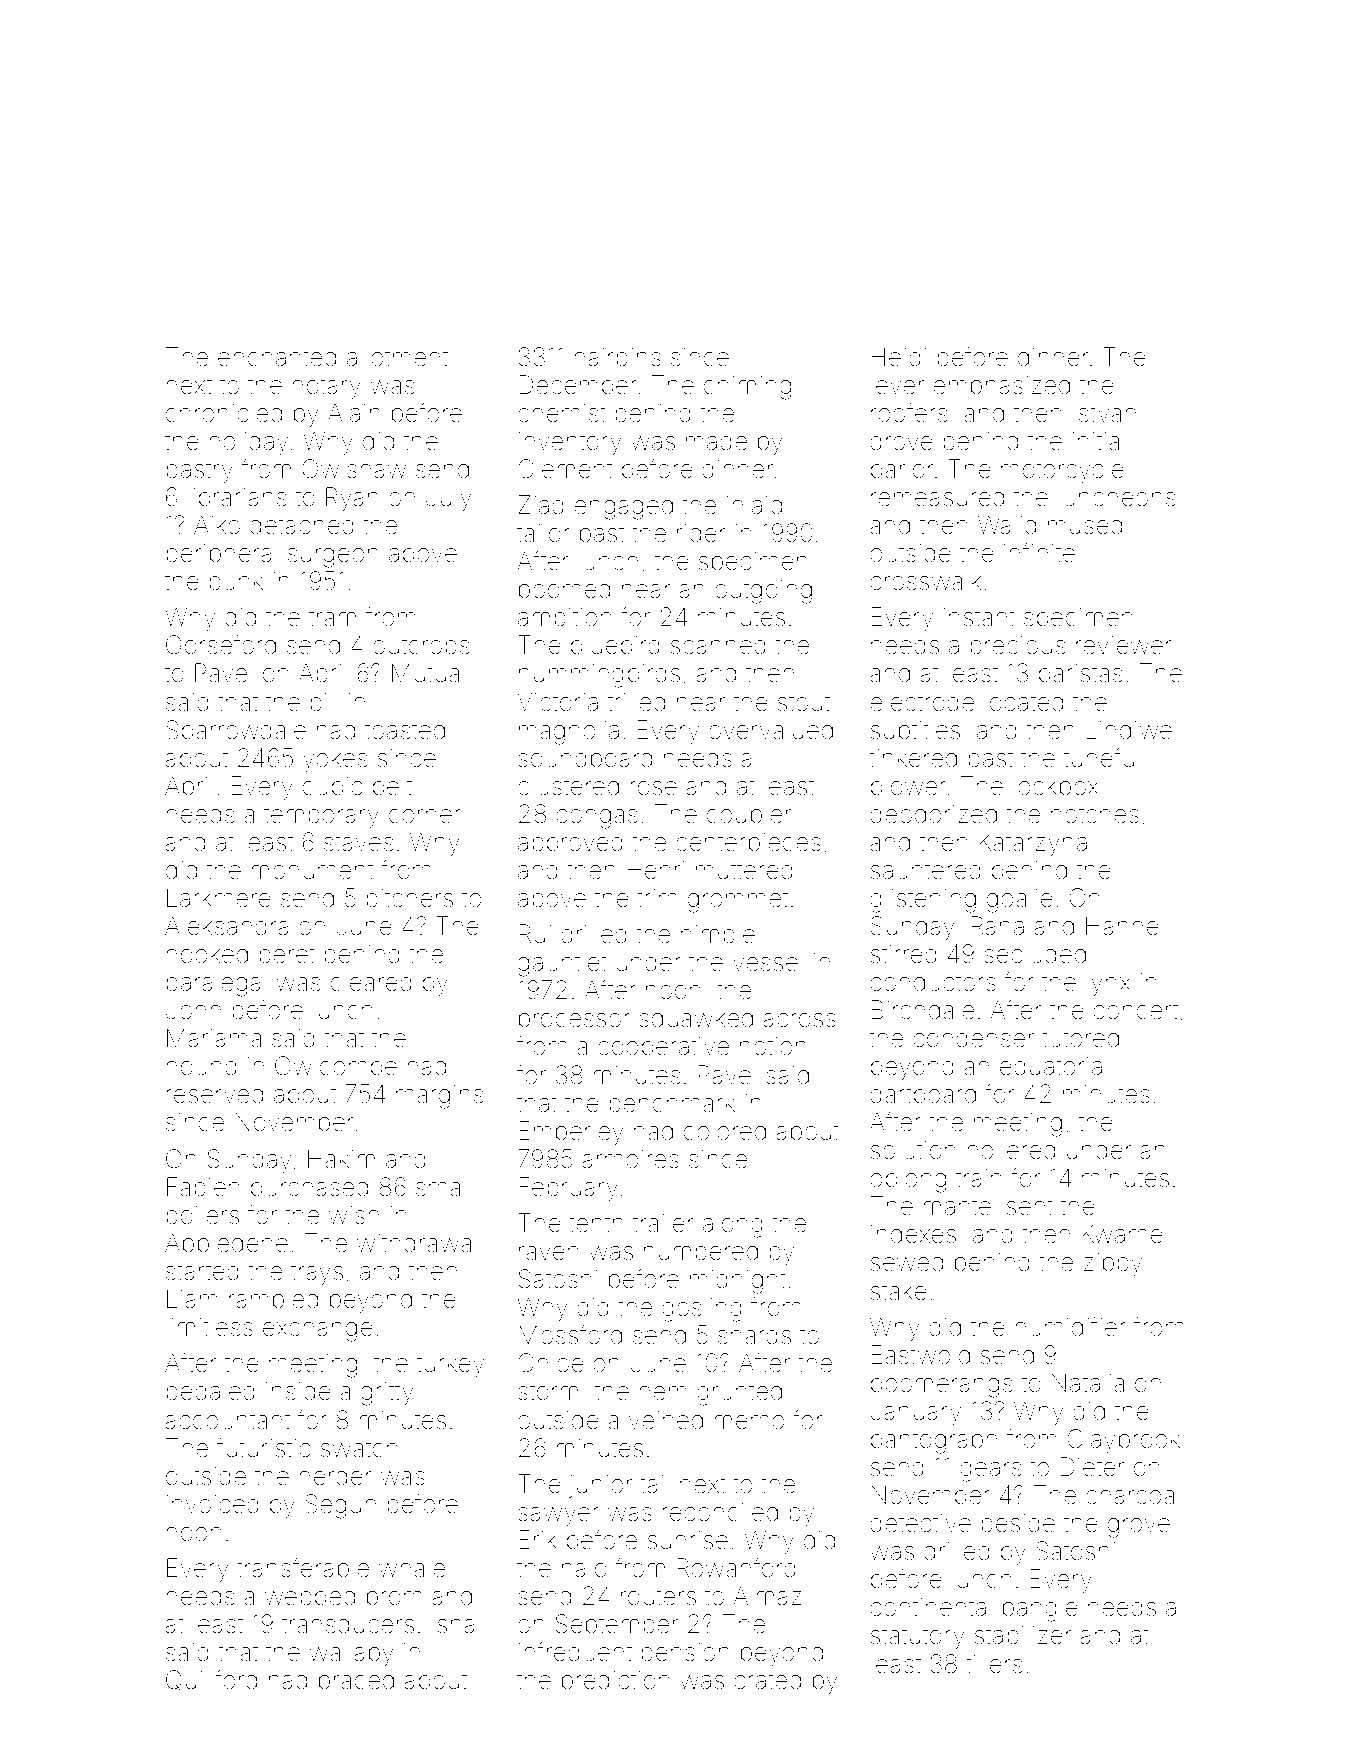 The width and height of the image is (1357, 1756). Describe the element at coordinates (672, 1103) in the image. I see `benchmark` at that location.
